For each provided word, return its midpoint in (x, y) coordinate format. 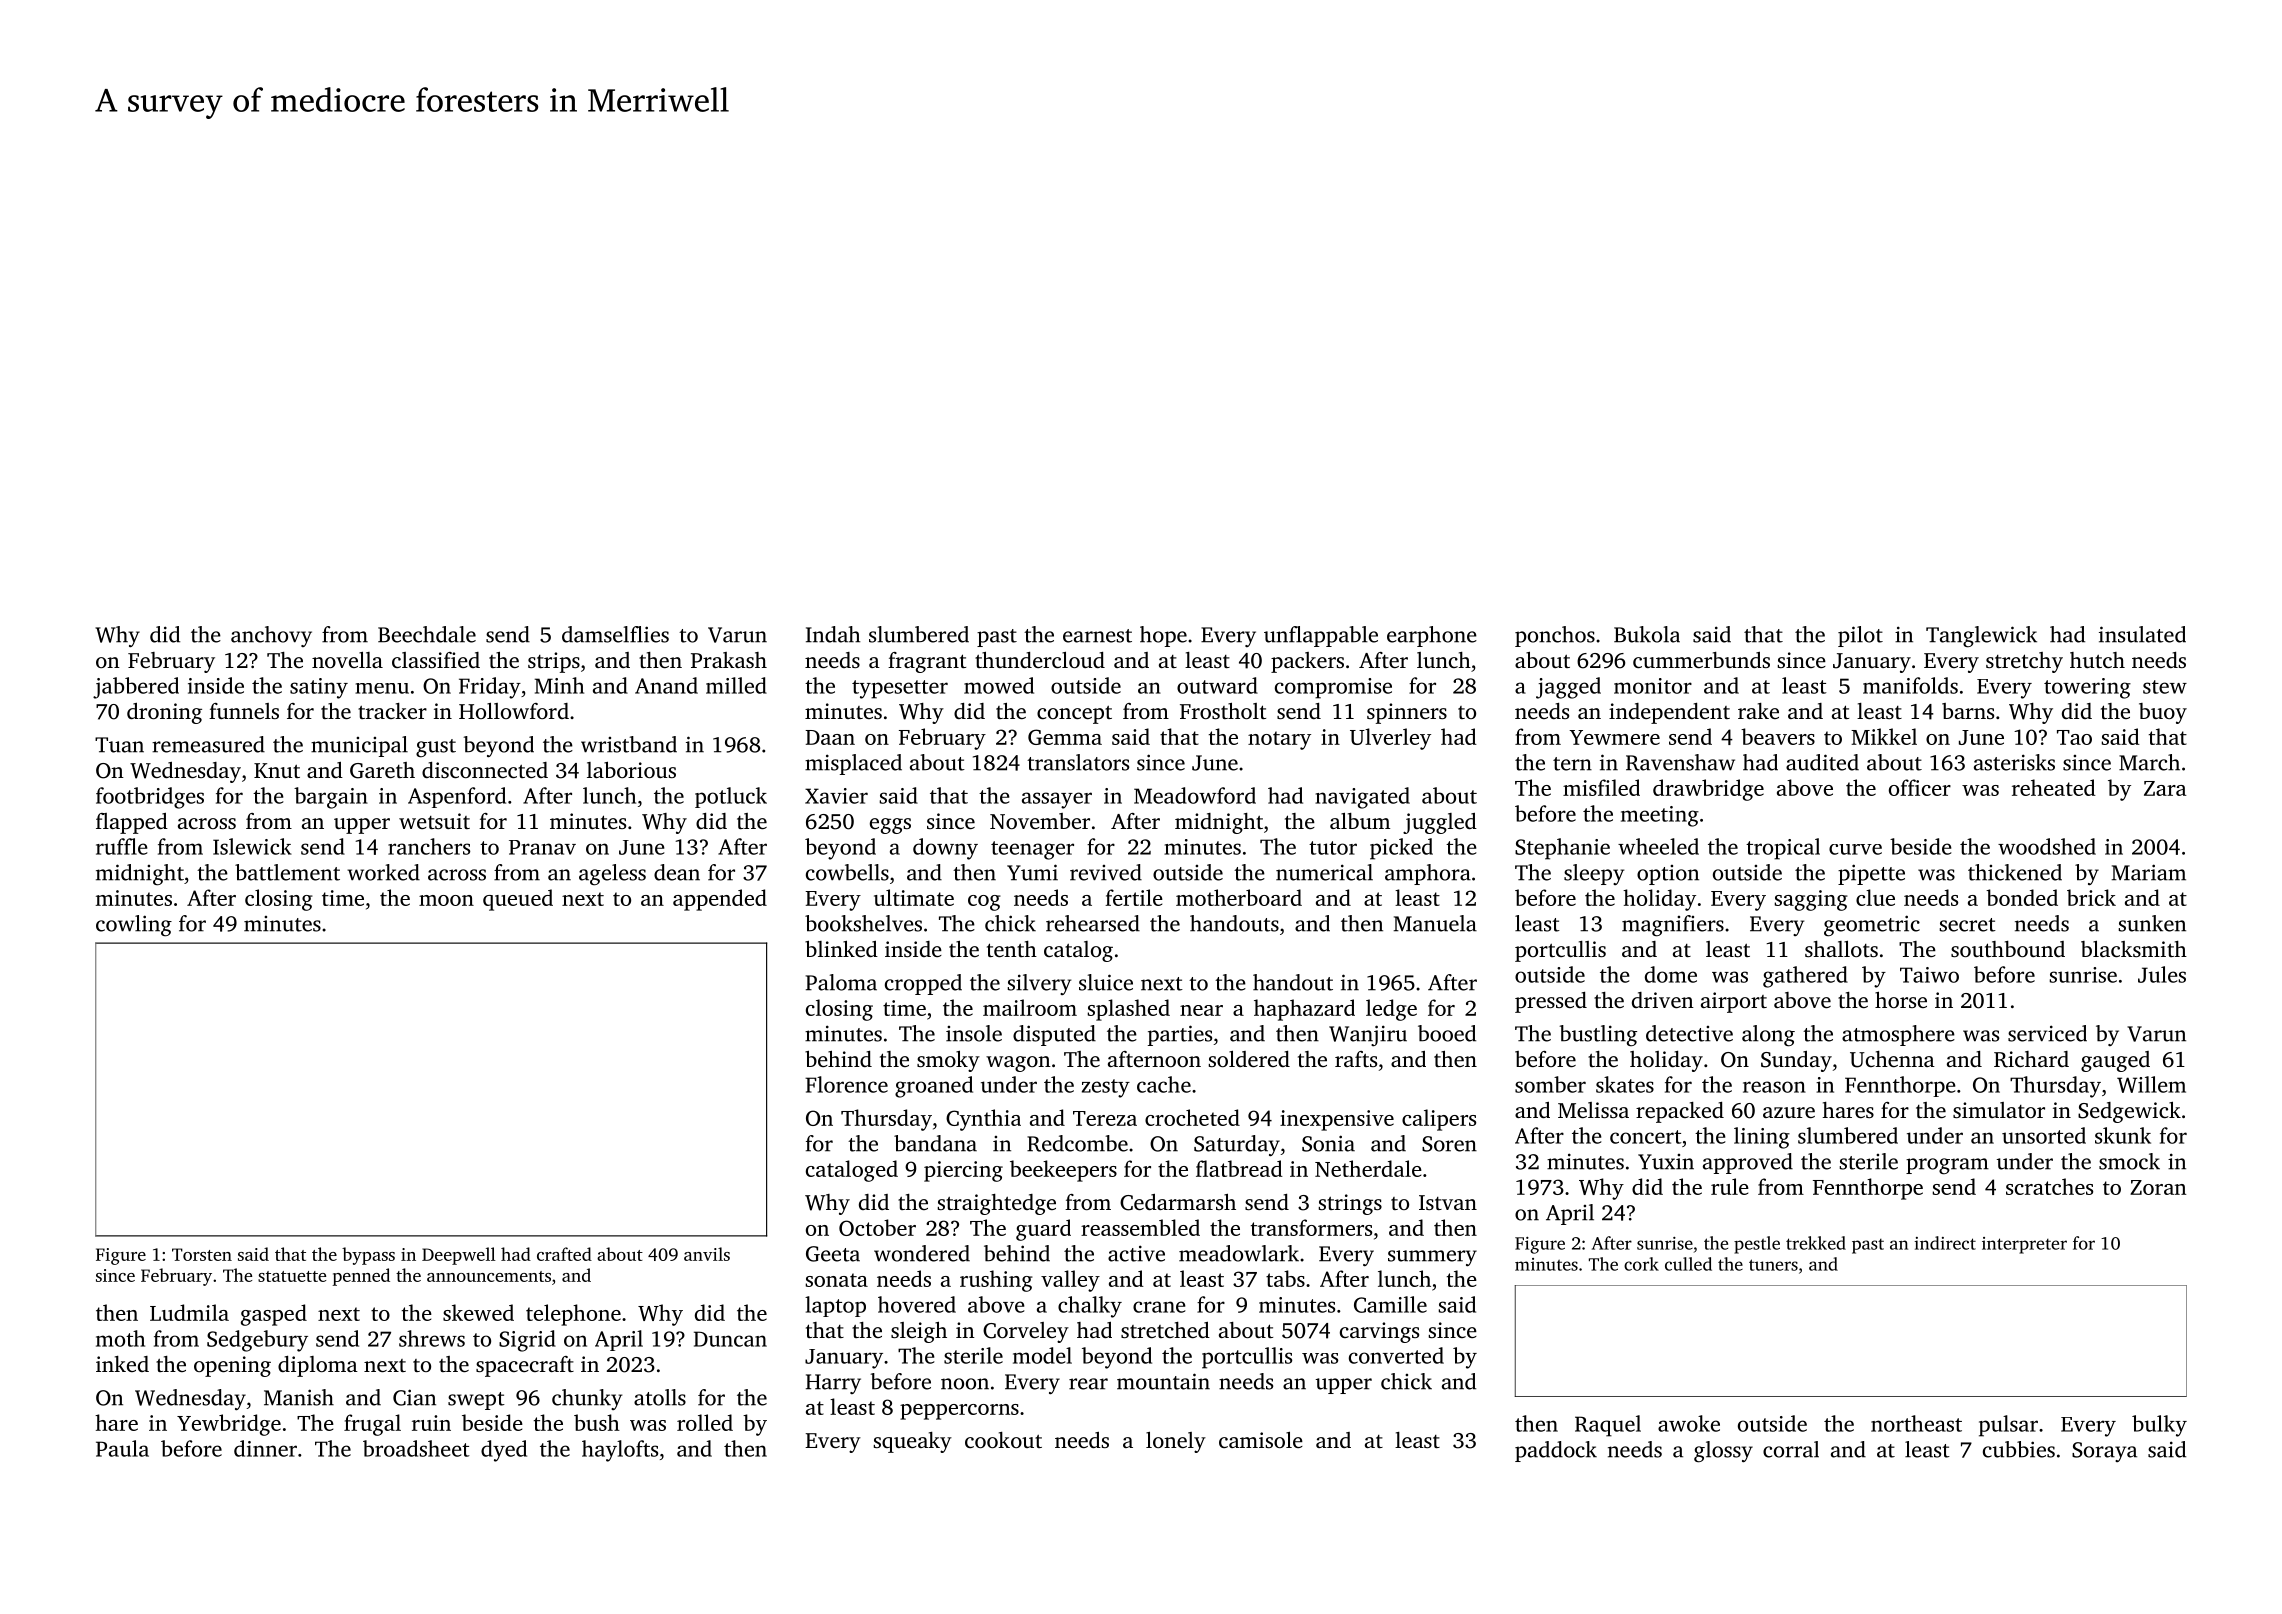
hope (1163, 636)
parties (1180, 1035)
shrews (432, 1338)
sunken (2152, 923)
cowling (134, 926)
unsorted (2044, 1135)
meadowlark (1239, 1253)
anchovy (271, 636)
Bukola (1647, 634)
